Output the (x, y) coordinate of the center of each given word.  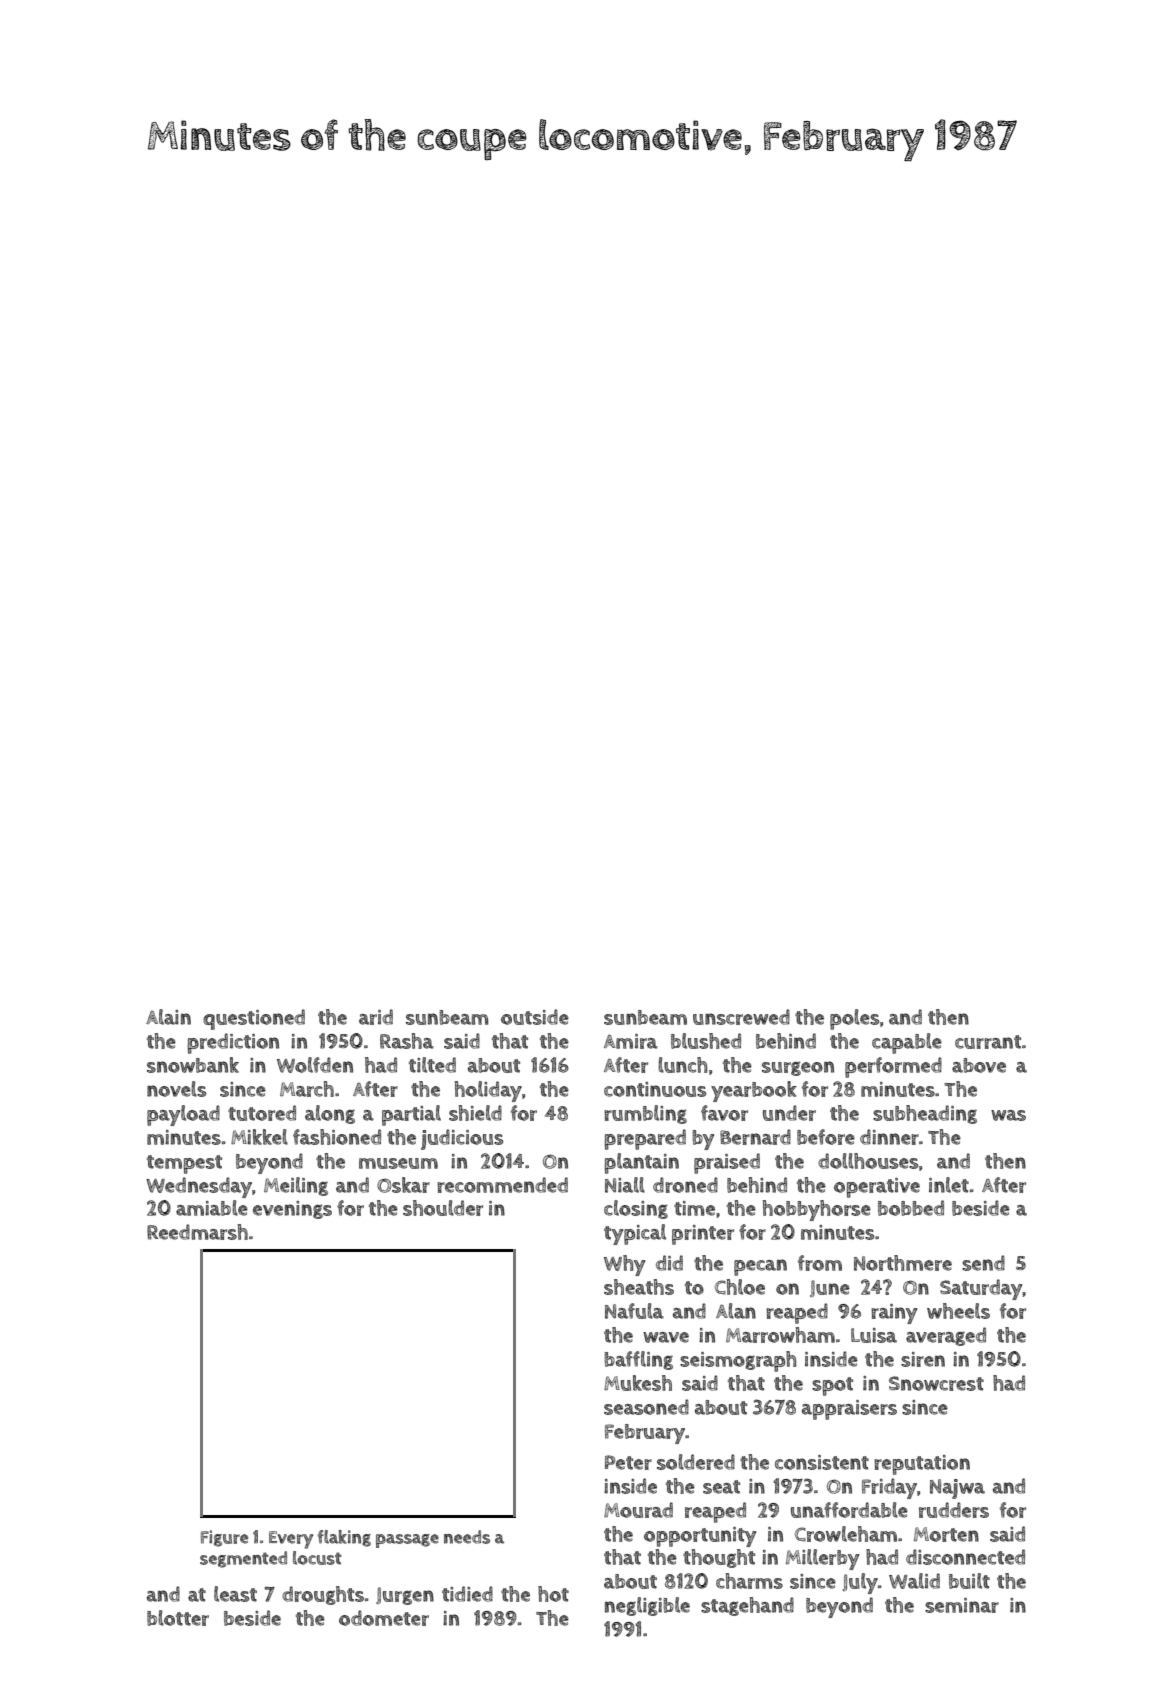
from (820, 1263)
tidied (467, 1594)
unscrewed (741, 1017)
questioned (254, 1019)
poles (854, 1019)
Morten (946, 1534)
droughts (323, 1595)
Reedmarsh (197, 1232)
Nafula (634, 1311)
